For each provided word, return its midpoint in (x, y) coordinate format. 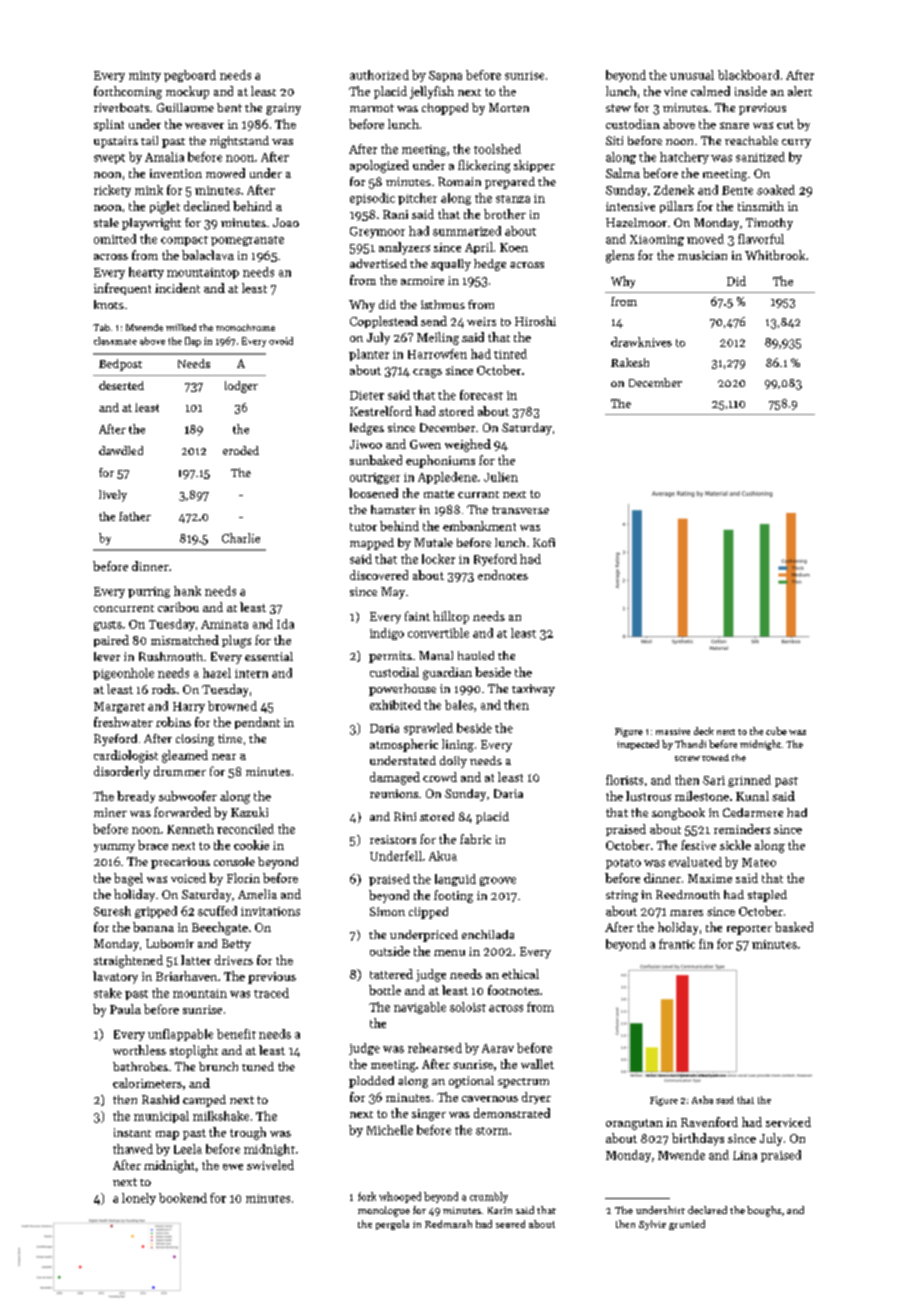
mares (686, 913)
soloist (468, 1007)
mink (149, 190)
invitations (270, 911)
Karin (500, 1210)
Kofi (544, 542)
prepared (510, 183)
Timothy (769, 224)
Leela (188, 1149)
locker (438, 559)
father (135, 516)
